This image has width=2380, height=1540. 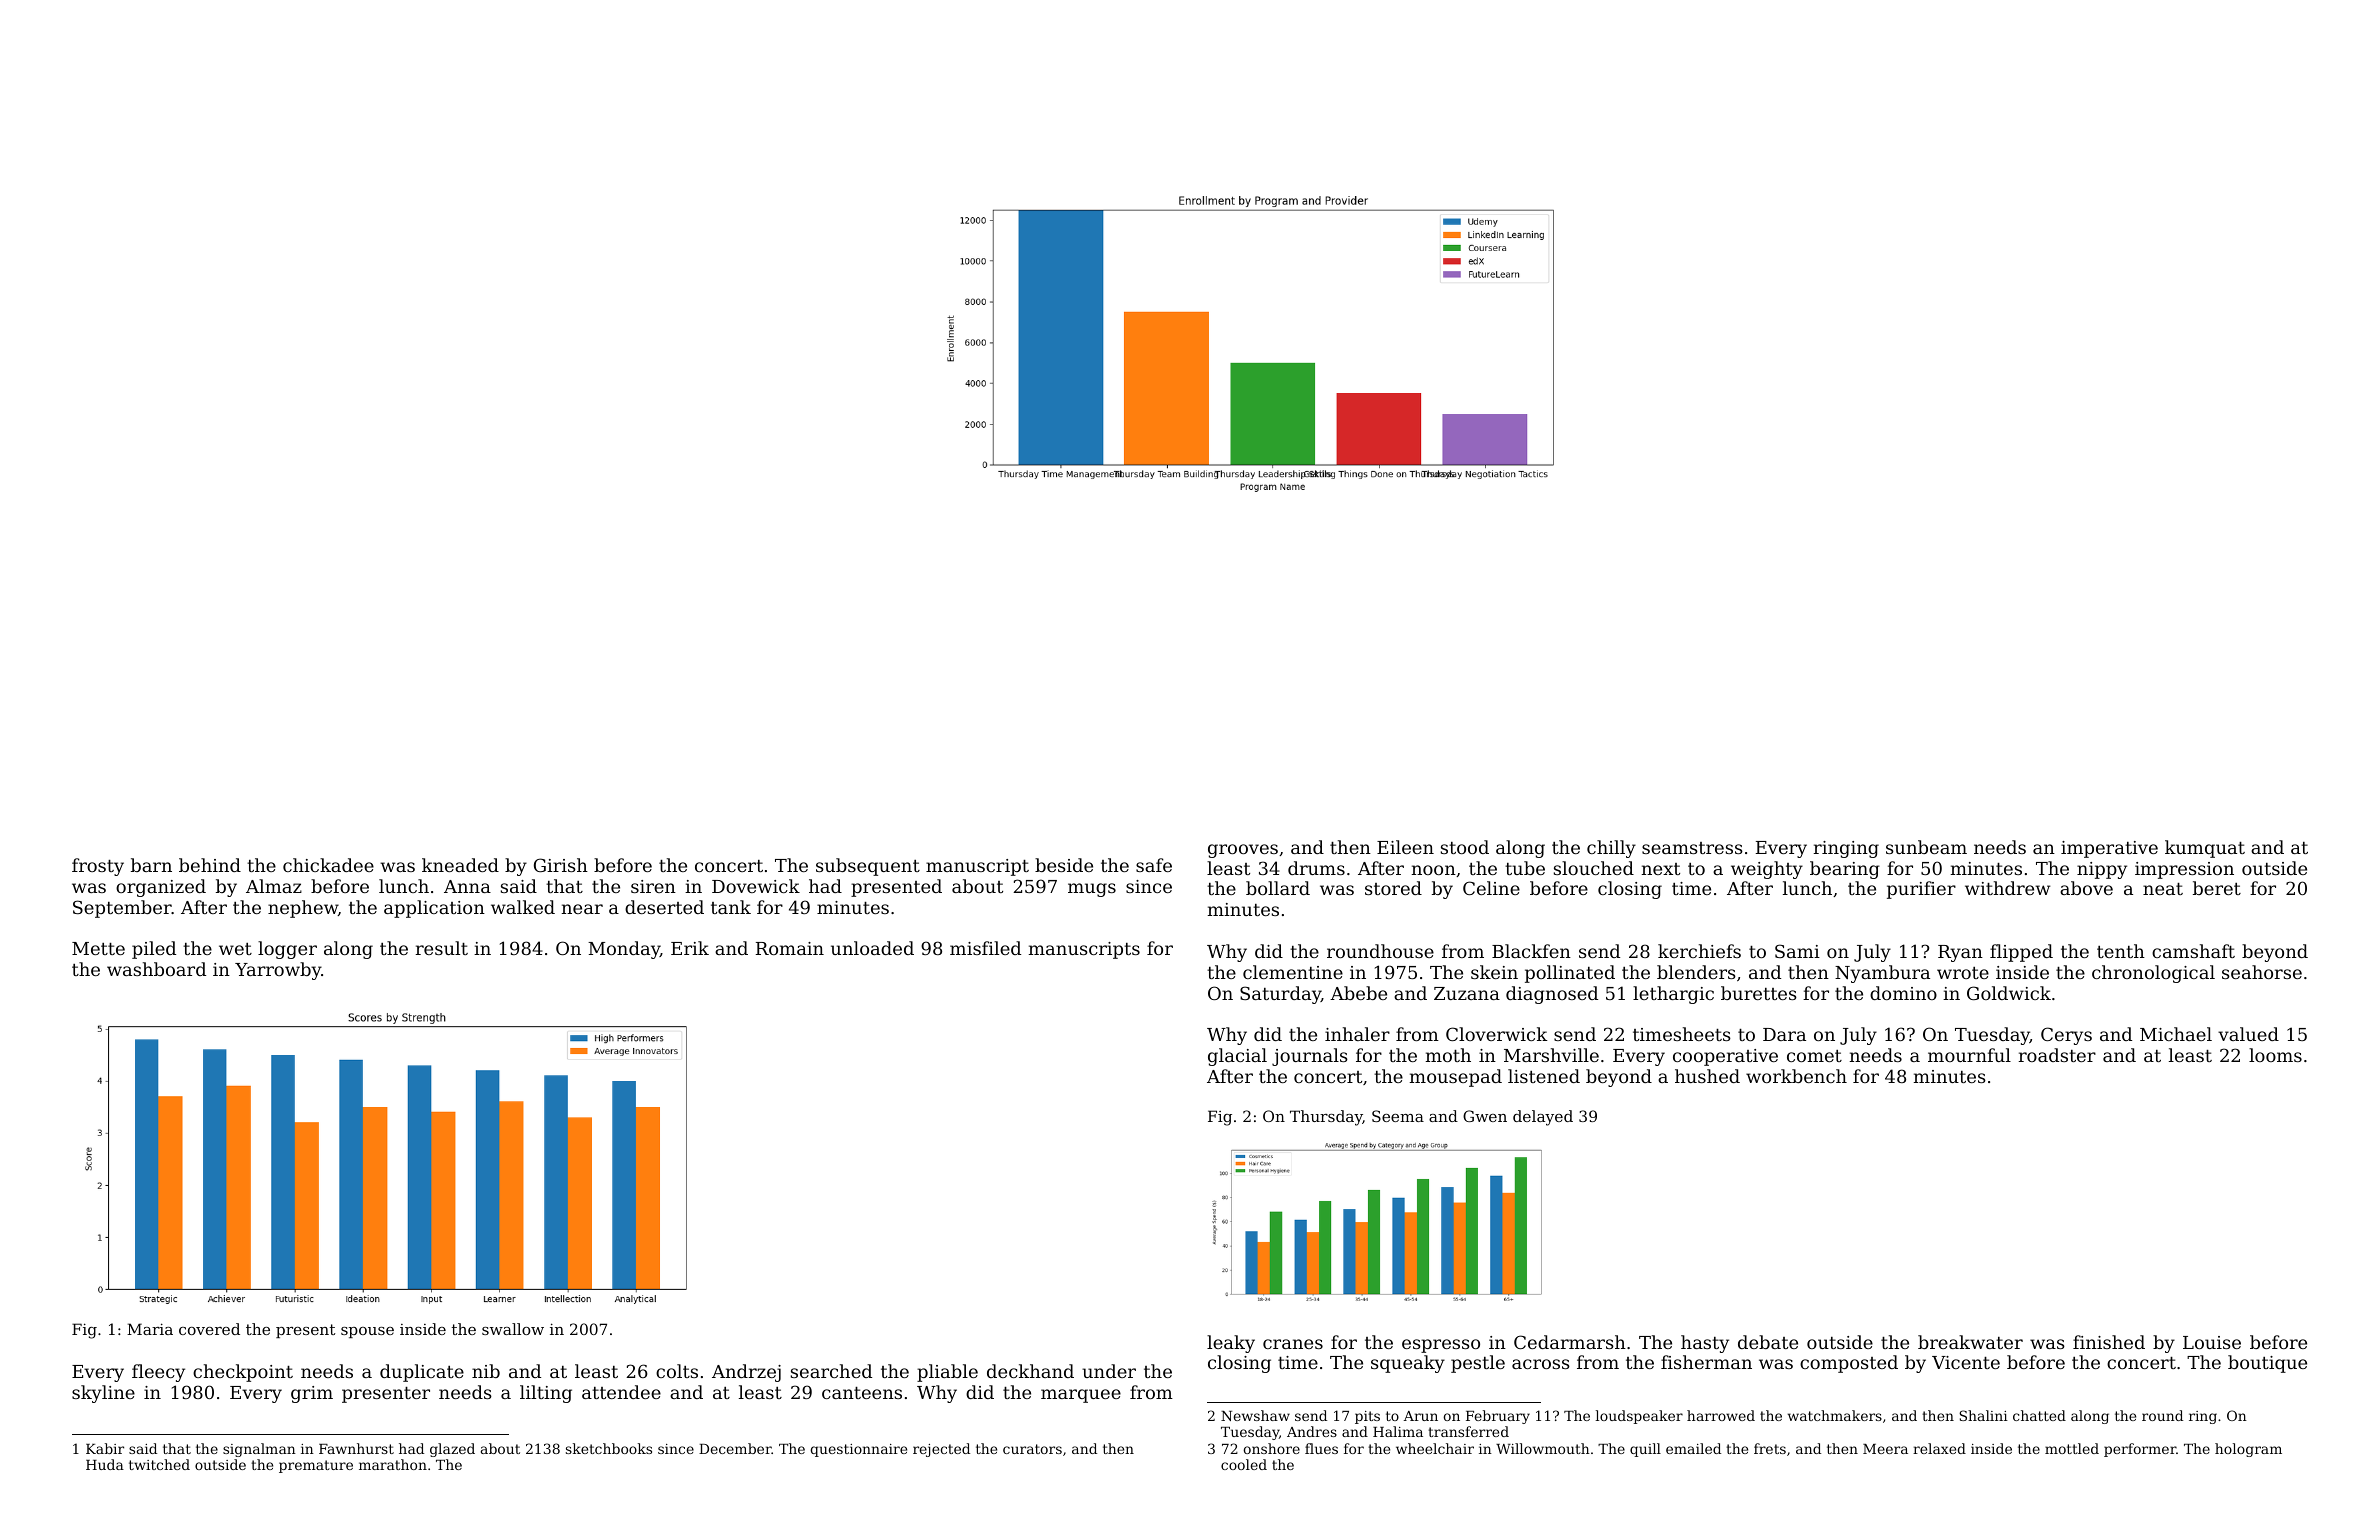 What do you see at coordinates (941, 1450) in the image?
I see `rejected` at bounding box center [941, 1450].
